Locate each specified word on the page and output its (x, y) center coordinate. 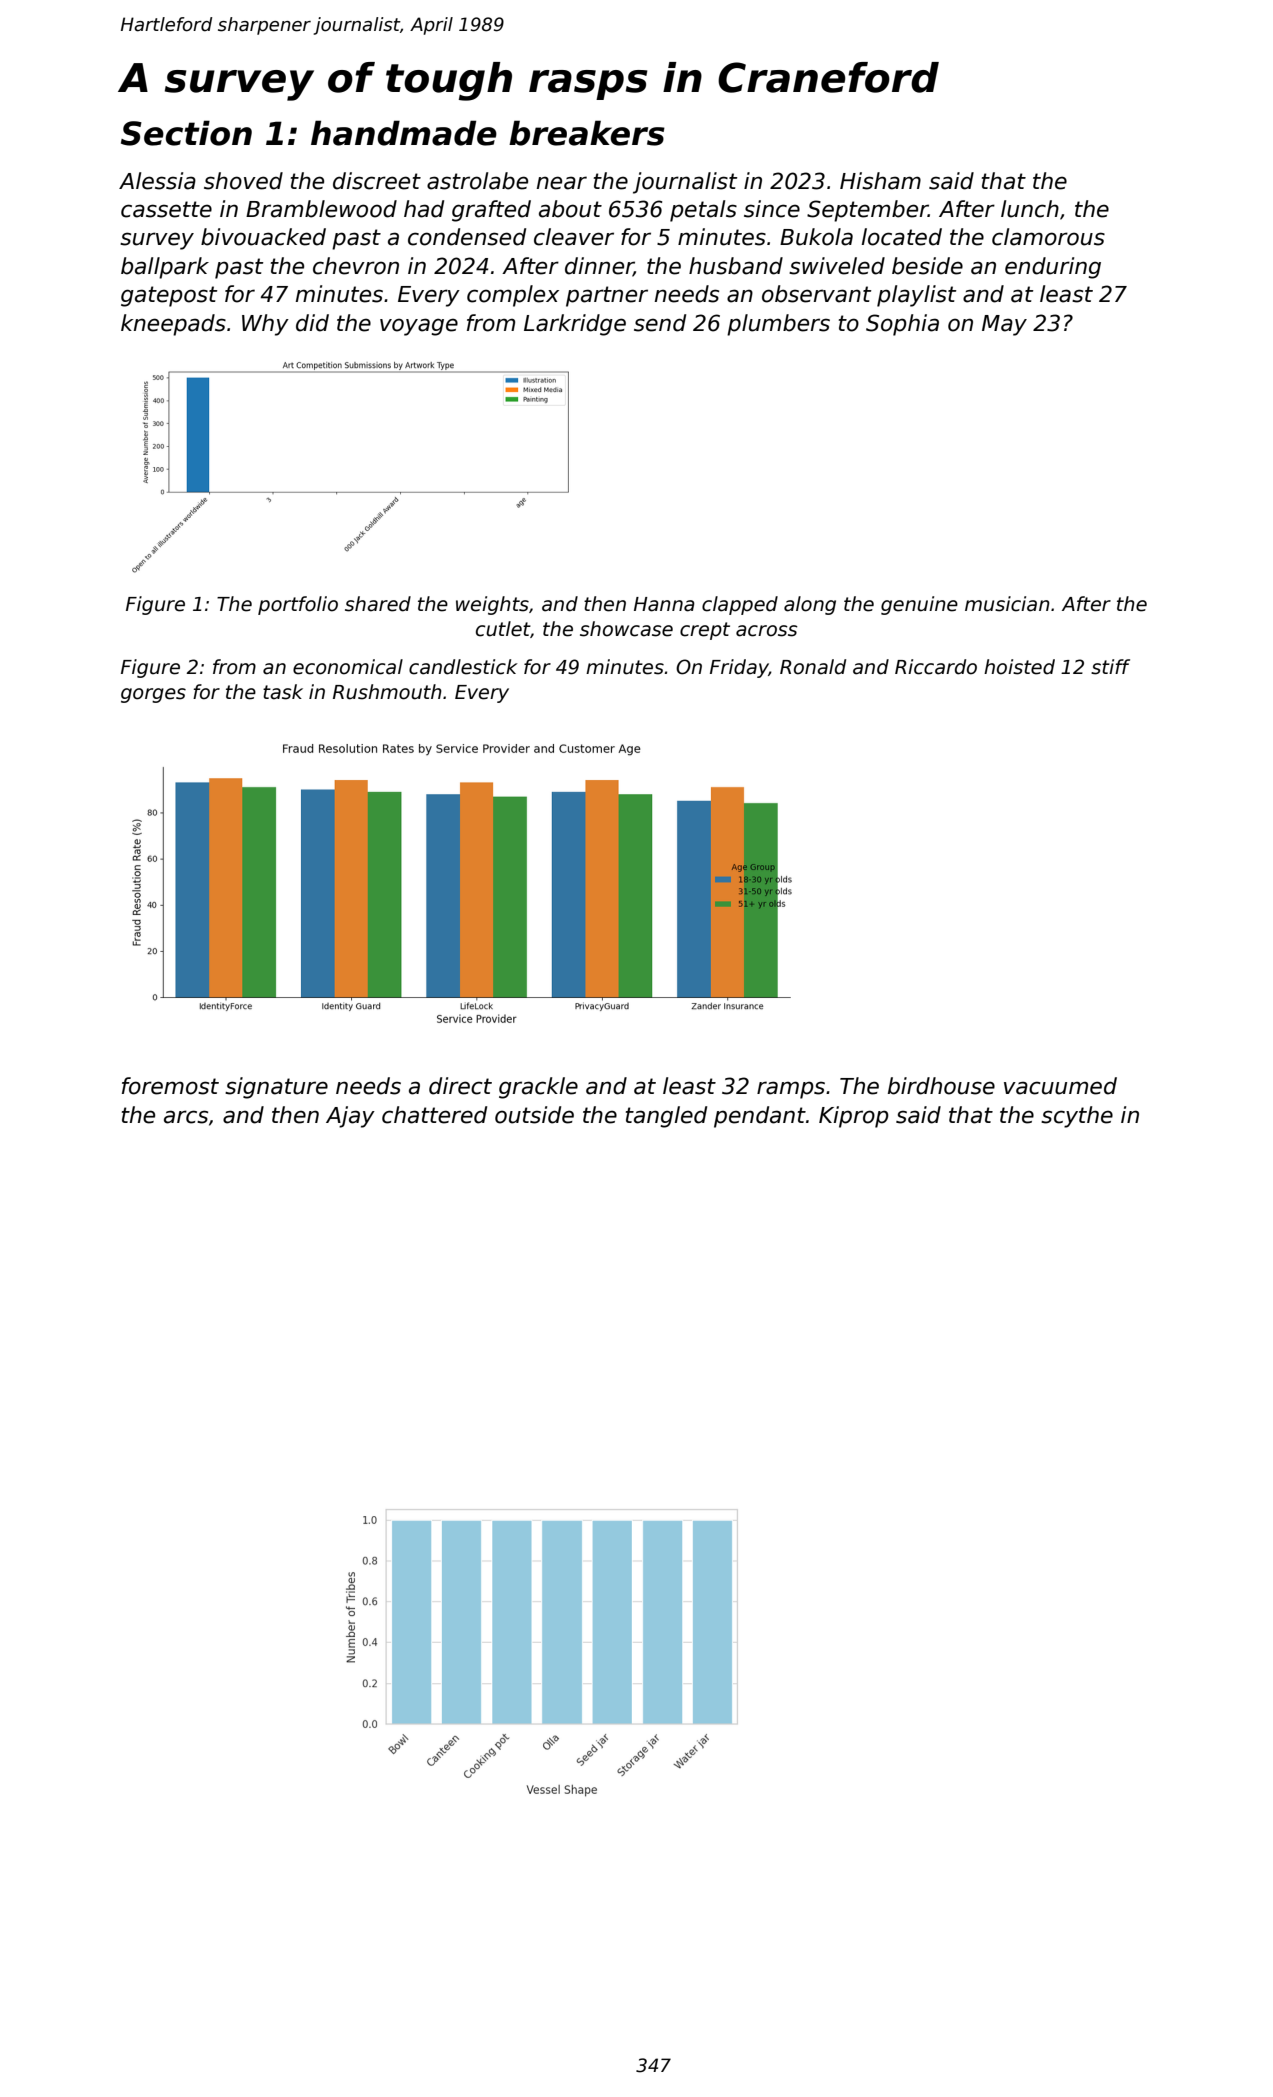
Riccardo (936, 667)
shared (378, 604)
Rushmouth (387, 692)
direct (460, 1086)
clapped (740, 605)
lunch (1030, 209)
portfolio (298, 605)
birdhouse (941, 1086)
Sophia (902, 325)
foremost (170, 1086)
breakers (587, 133)
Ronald (813, 667)
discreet (377, 181)
